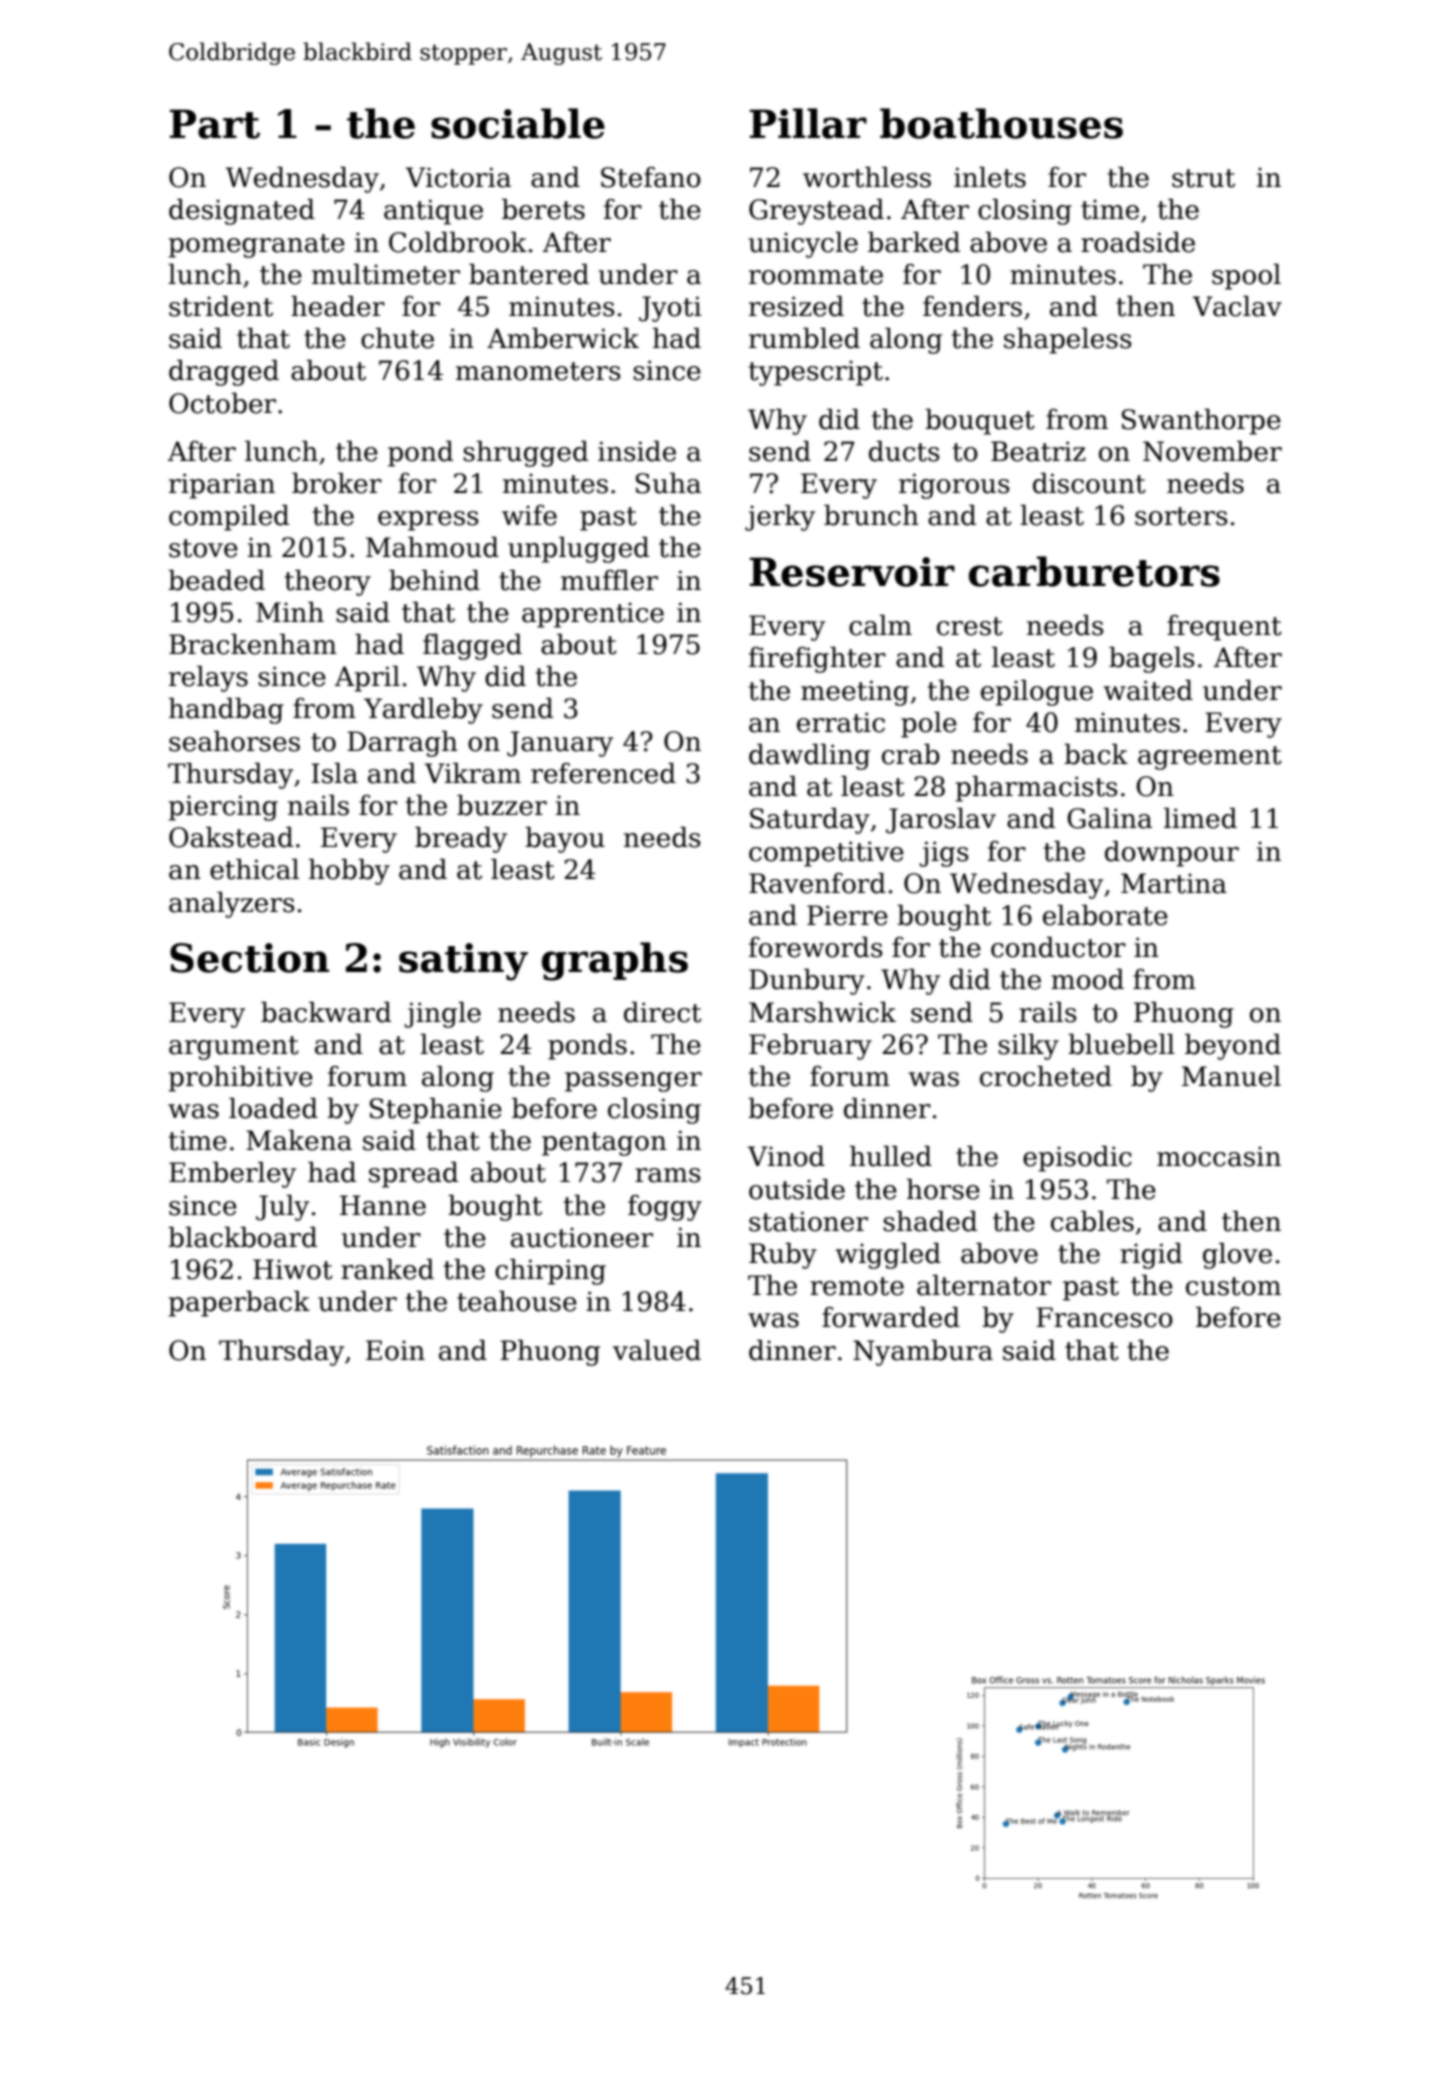 The width and height of the image is (1450, 2100). Describe the element at coordinates (502, 805) in the image. I see `buzzer` at that location.
